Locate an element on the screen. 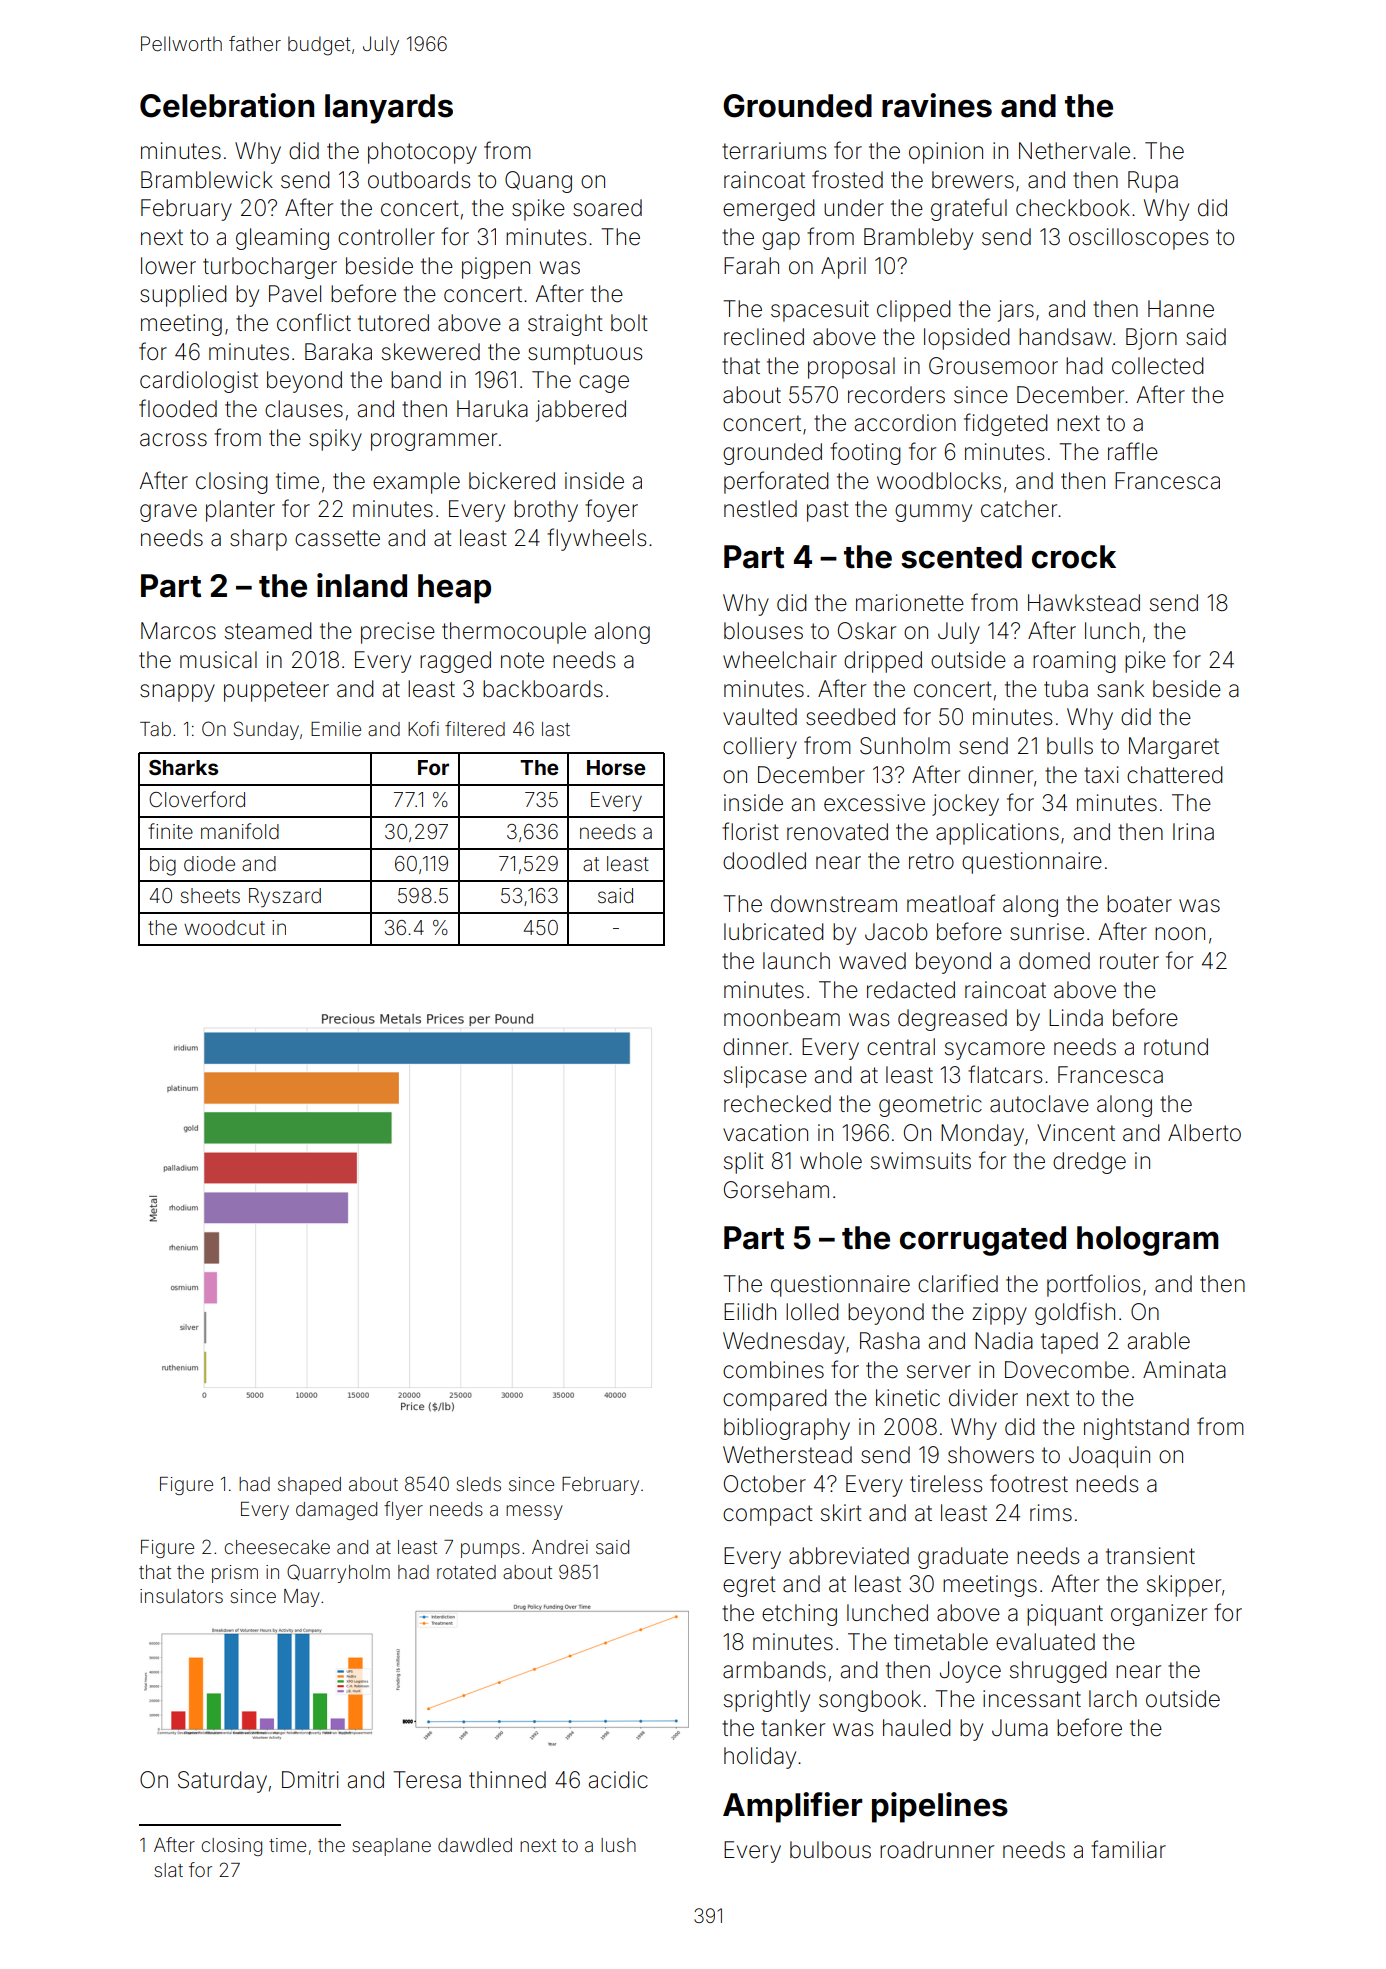 This screenshot has width=1386, height=1969. outboards is located at coordinates (419, 180).
